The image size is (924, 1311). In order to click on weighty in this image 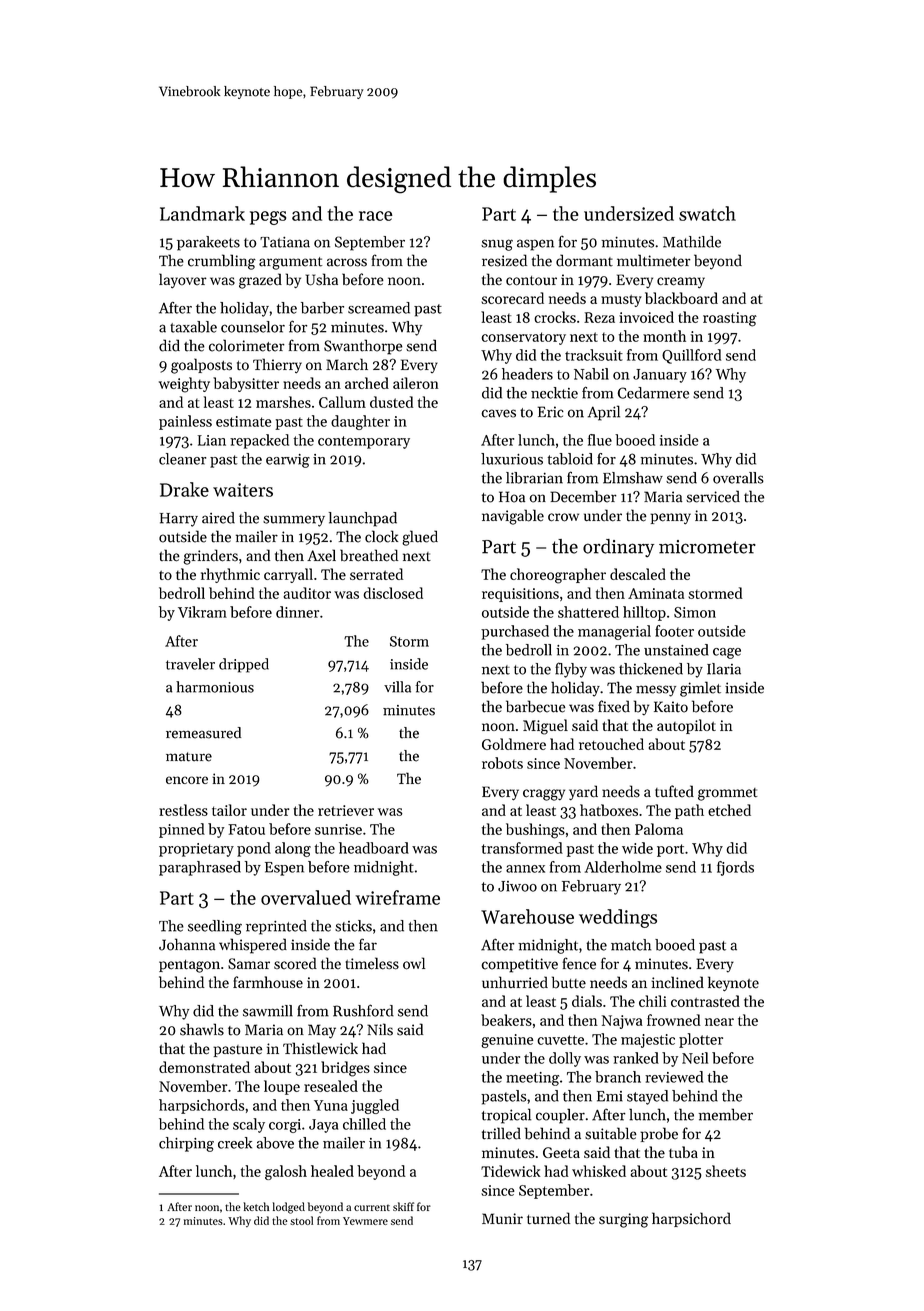, I will do `click(184, 385)`.
